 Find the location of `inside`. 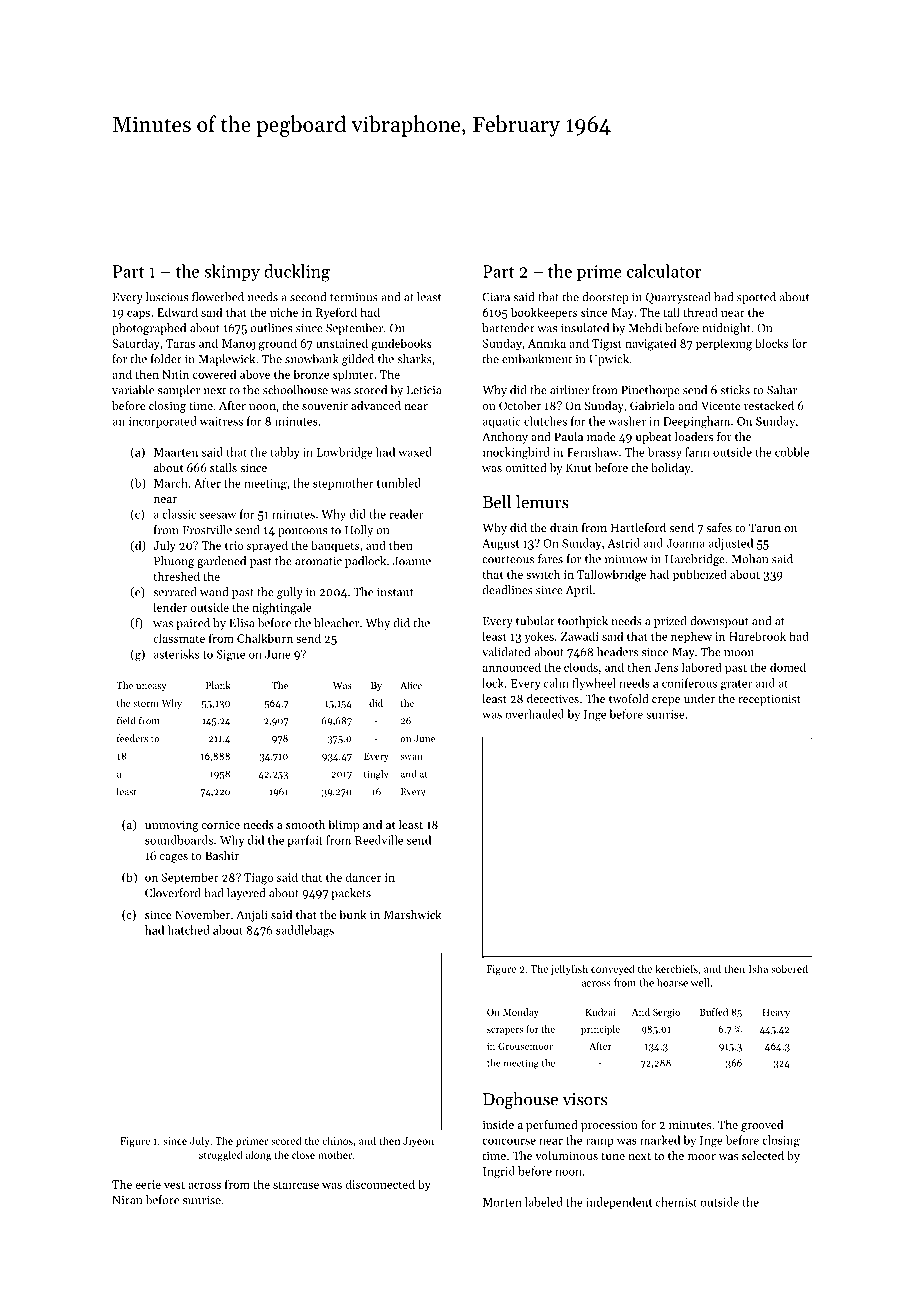

inside is located at coordinates (498, 1124).
